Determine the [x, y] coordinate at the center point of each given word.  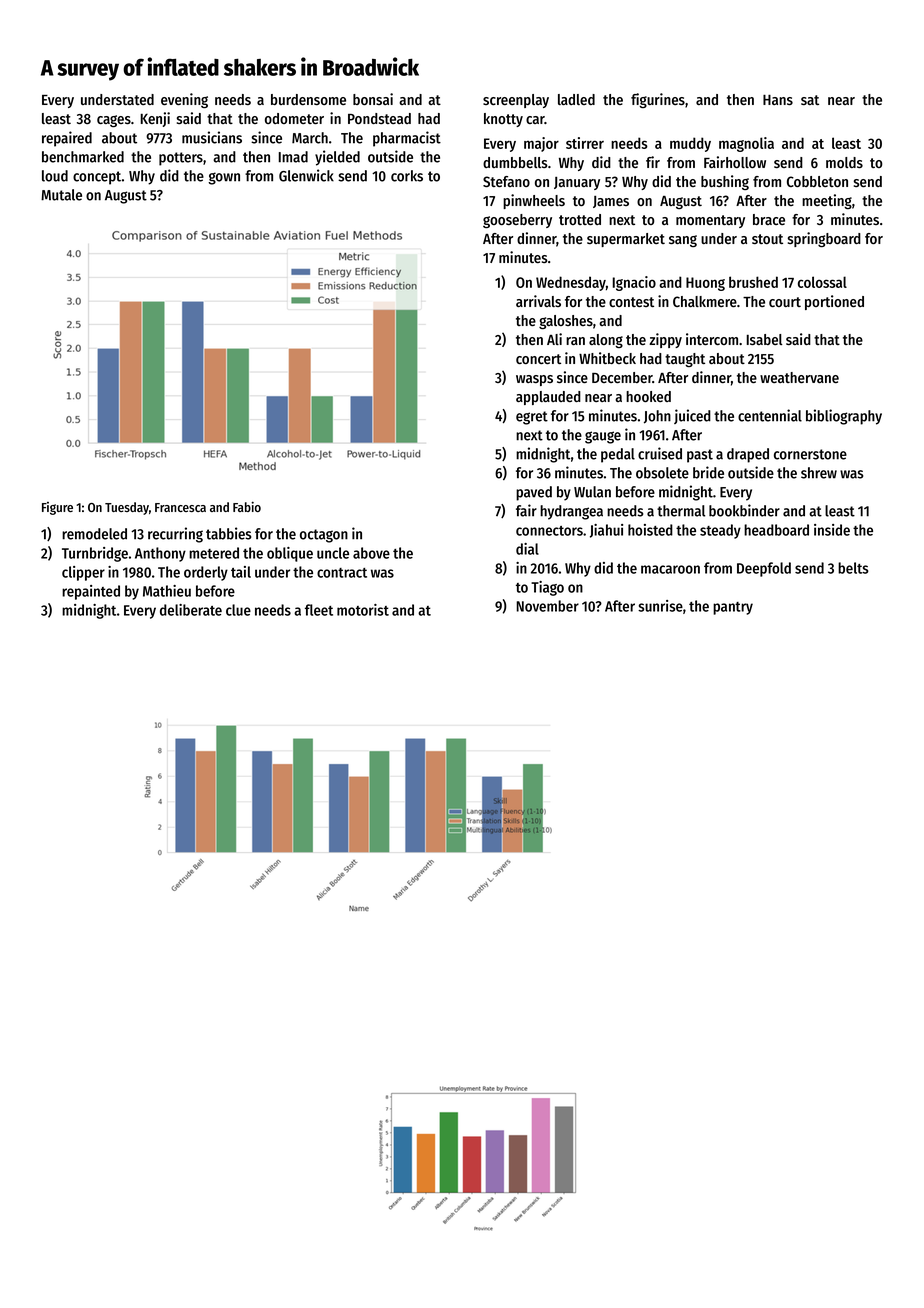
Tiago [547, 588]
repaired [67, 139]
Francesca [180, 507]
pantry [733, 608]
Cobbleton [817, 181]
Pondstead [379, 118]
